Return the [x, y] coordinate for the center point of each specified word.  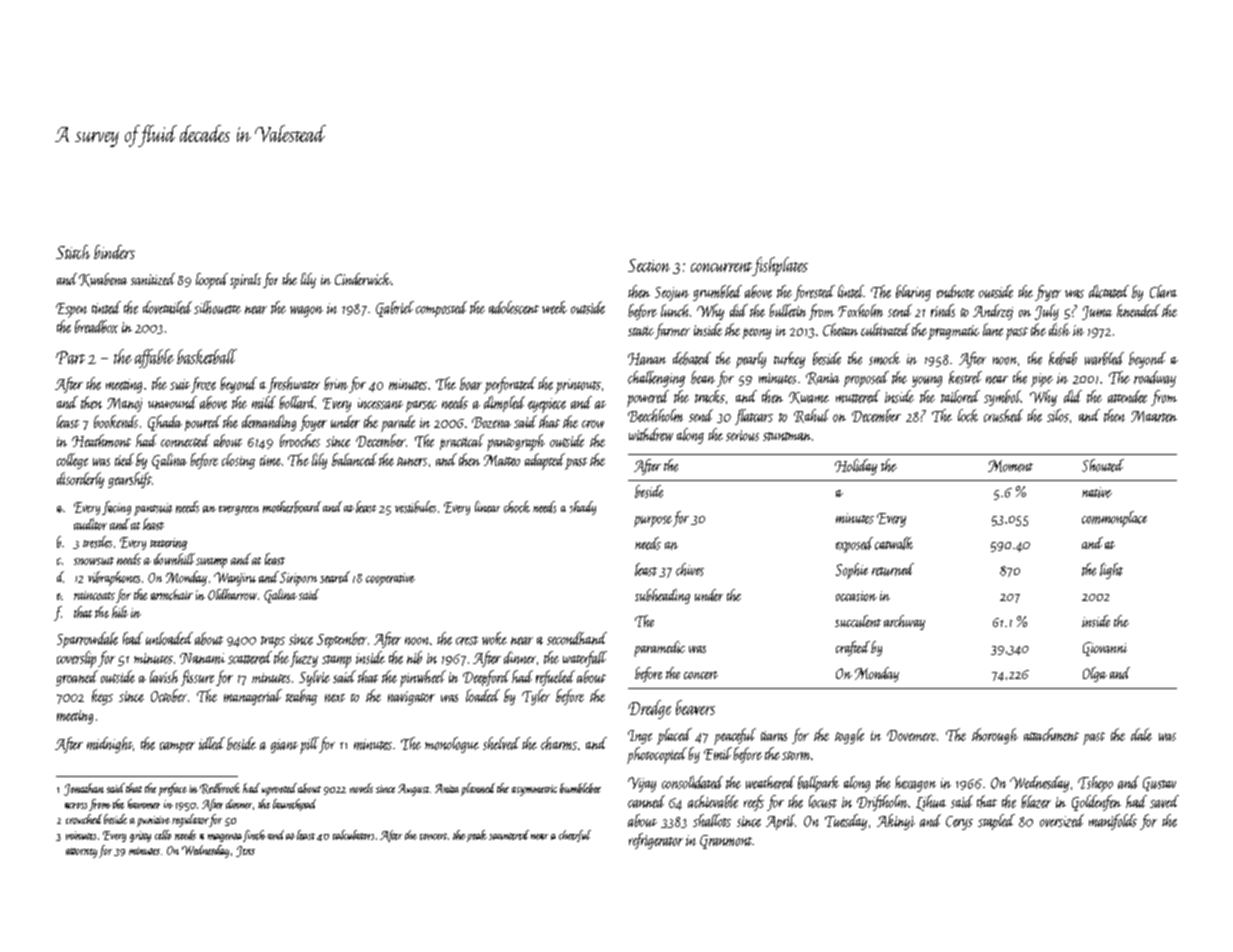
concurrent [721, 267]
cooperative [390, 579]
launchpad [294, 805]
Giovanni [1105, 649]
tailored [960, 396]
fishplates [780, 266]
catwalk [894, 543]
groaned [77, 678]
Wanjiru [235, 579]
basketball [207, 356]
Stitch [73, 252]
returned [893, 569]
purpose [653, 521]
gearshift [130, 480]
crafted [853, 648]
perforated [510, 385]
